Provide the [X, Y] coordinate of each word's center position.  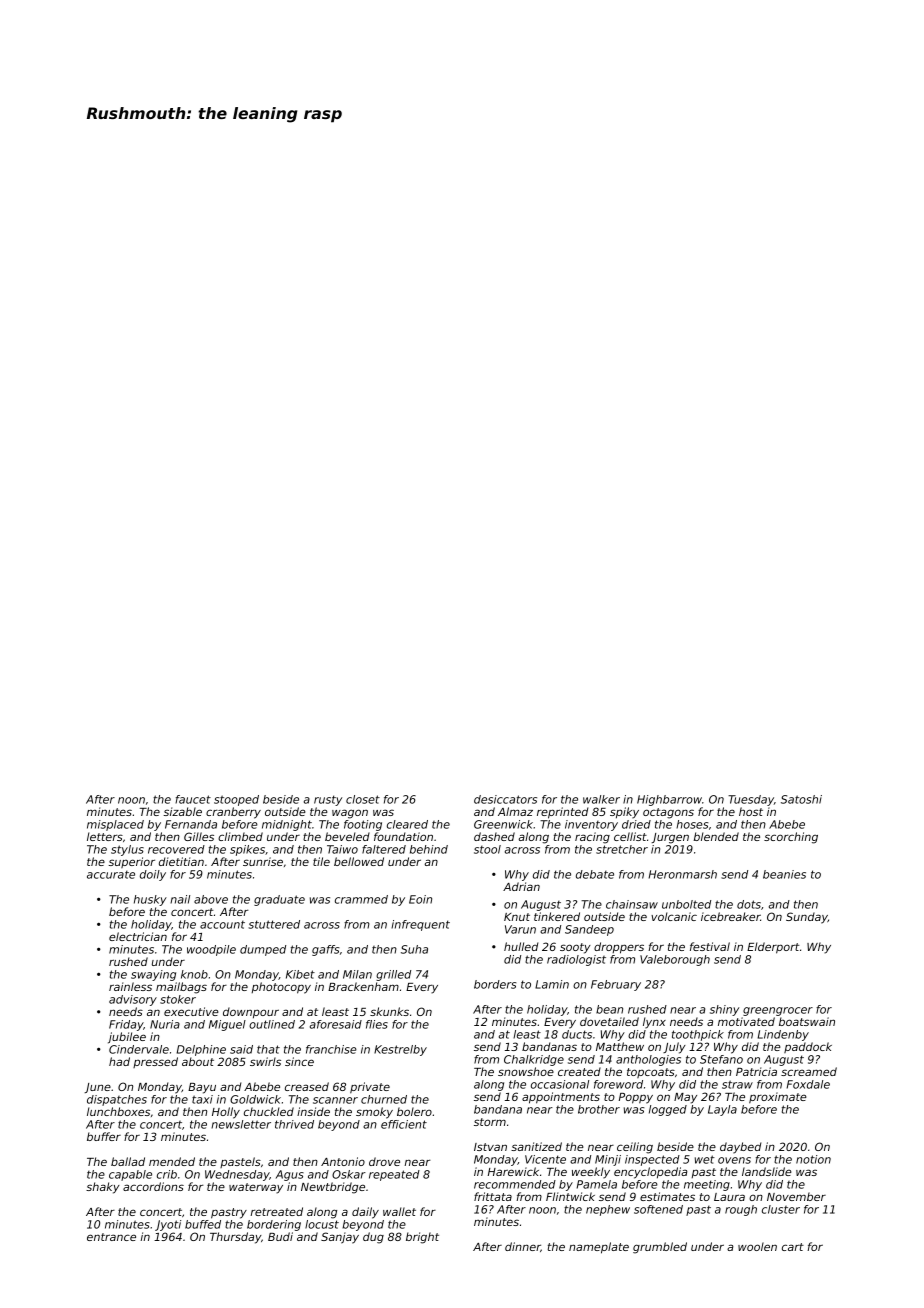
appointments [561, 1098]
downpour [251, 1013]
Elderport [773, 948]
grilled [393, 975]
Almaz [515, 811]
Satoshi [801, 799]
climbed [240, 836]
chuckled [269, 1111]
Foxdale [808, 1084]
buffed [203, 1224]
